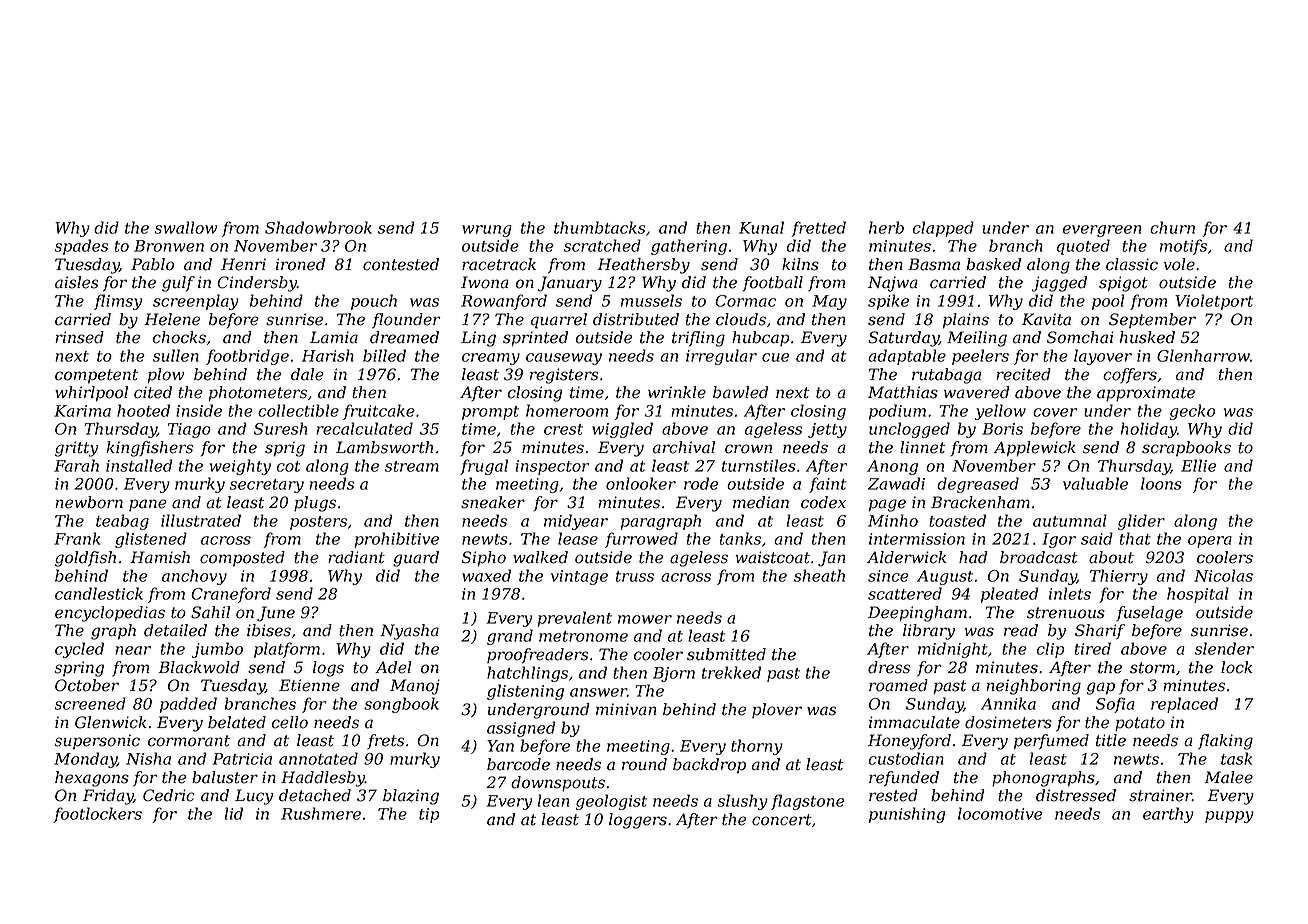  Describe the element at coordinates (575, 619) in the screenshot. I see `prevalent` at that location.
